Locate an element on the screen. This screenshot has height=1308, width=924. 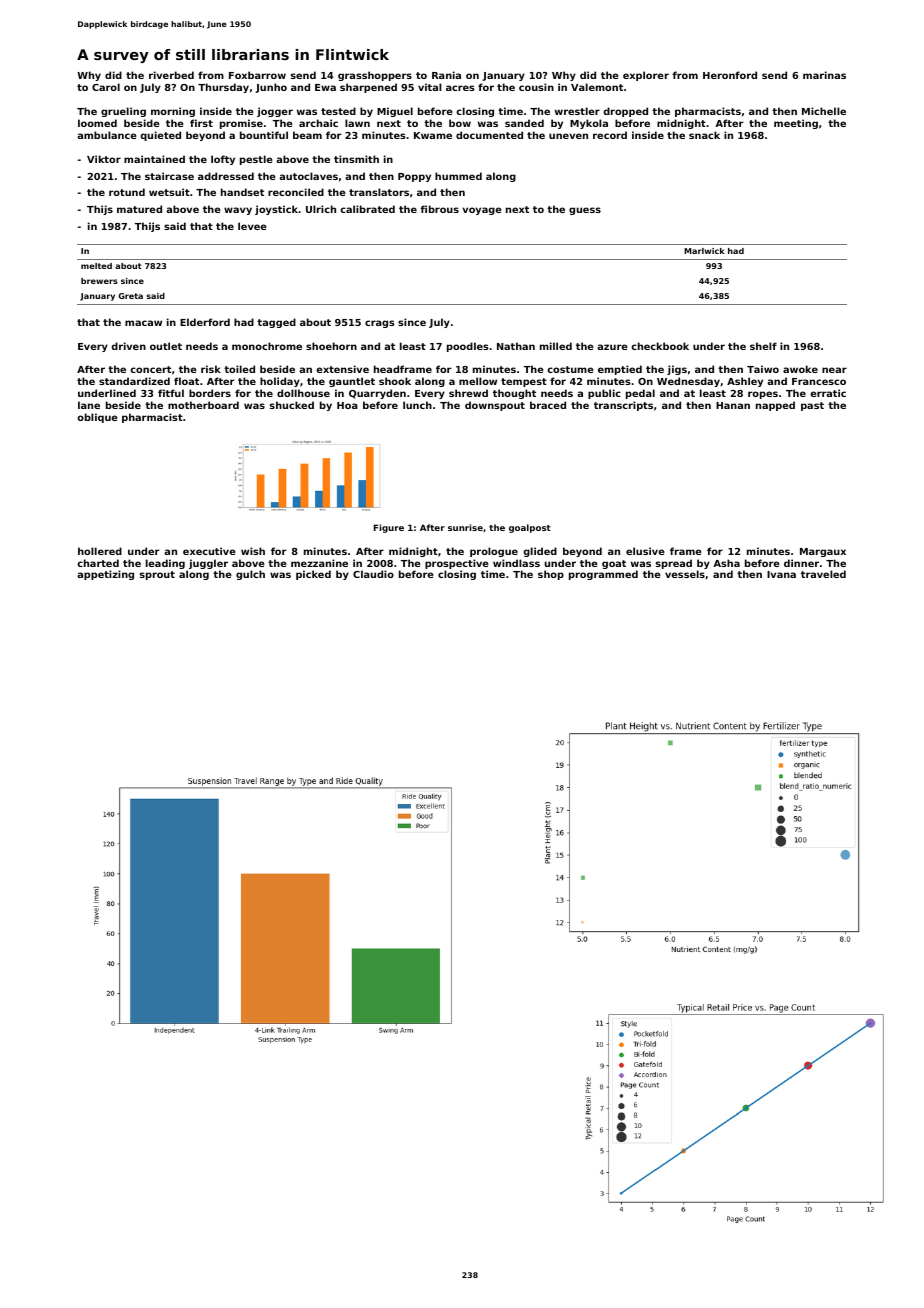
riverbed is located at coordinates (171, 75).
